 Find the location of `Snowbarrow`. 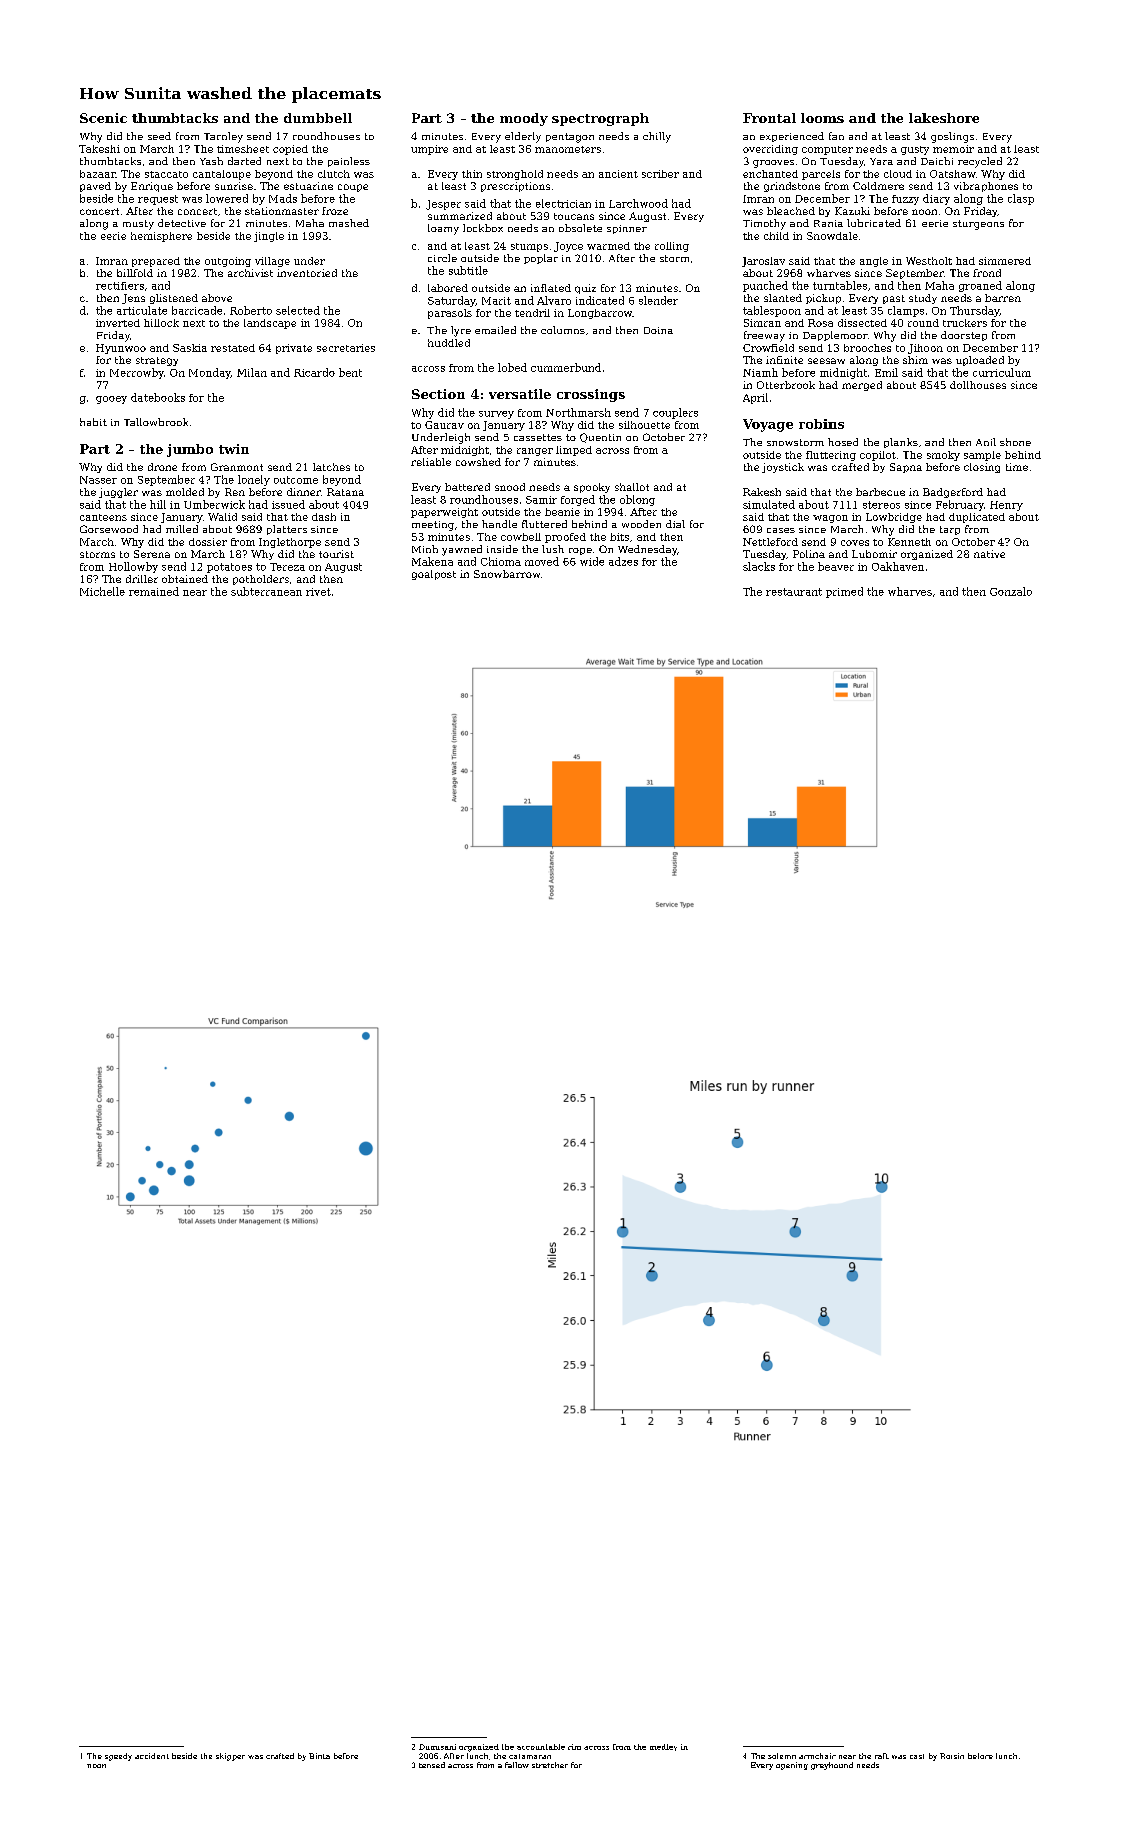

Snowbarrow is located at coordinates (507, 574).
